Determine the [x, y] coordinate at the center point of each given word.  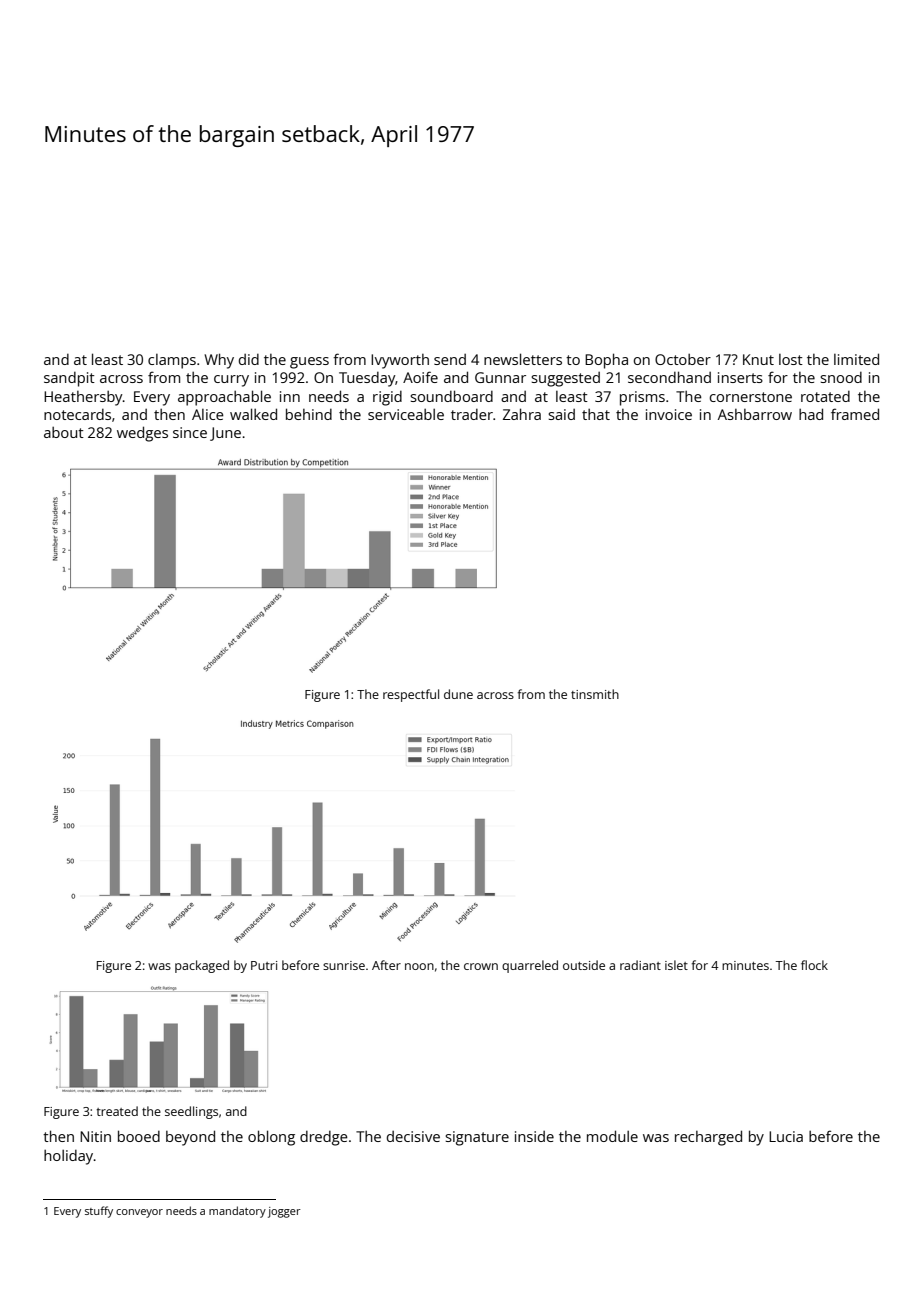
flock [814, 965]
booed [139, 1136]
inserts [740, 377]
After [386, 965]
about [64, 432]
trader [472, 414]
